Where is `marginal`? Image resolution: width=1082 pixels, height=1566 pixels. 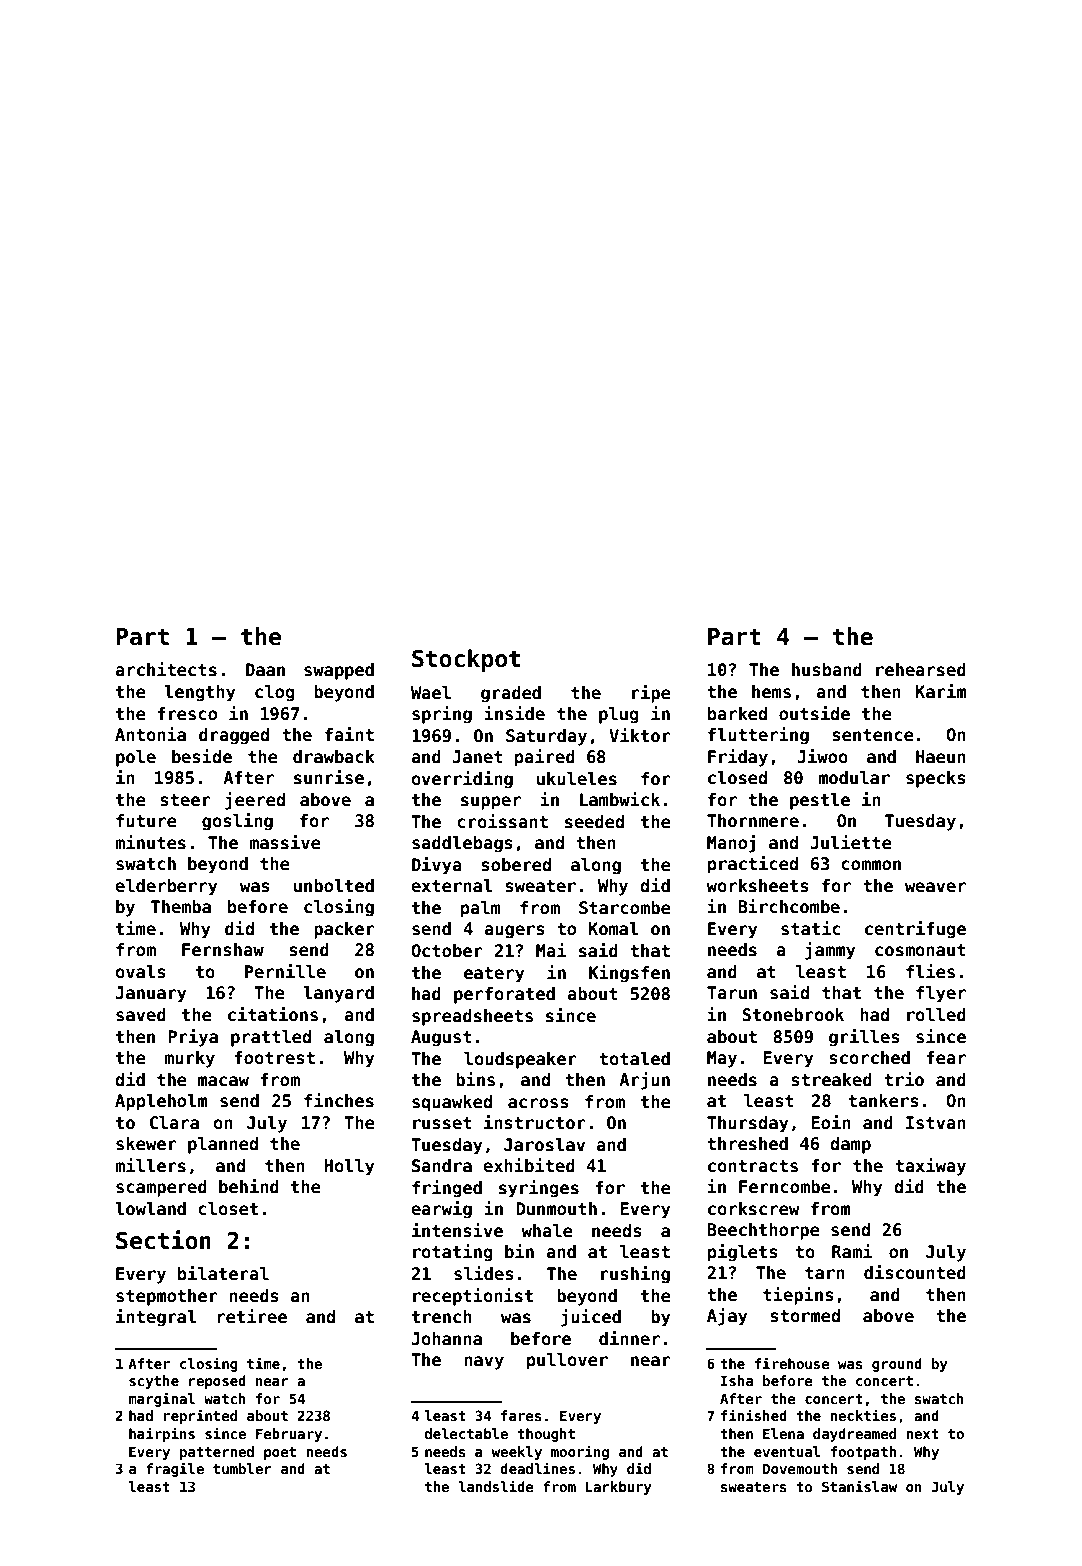 marginal is located at coordinates (162, 1399).
